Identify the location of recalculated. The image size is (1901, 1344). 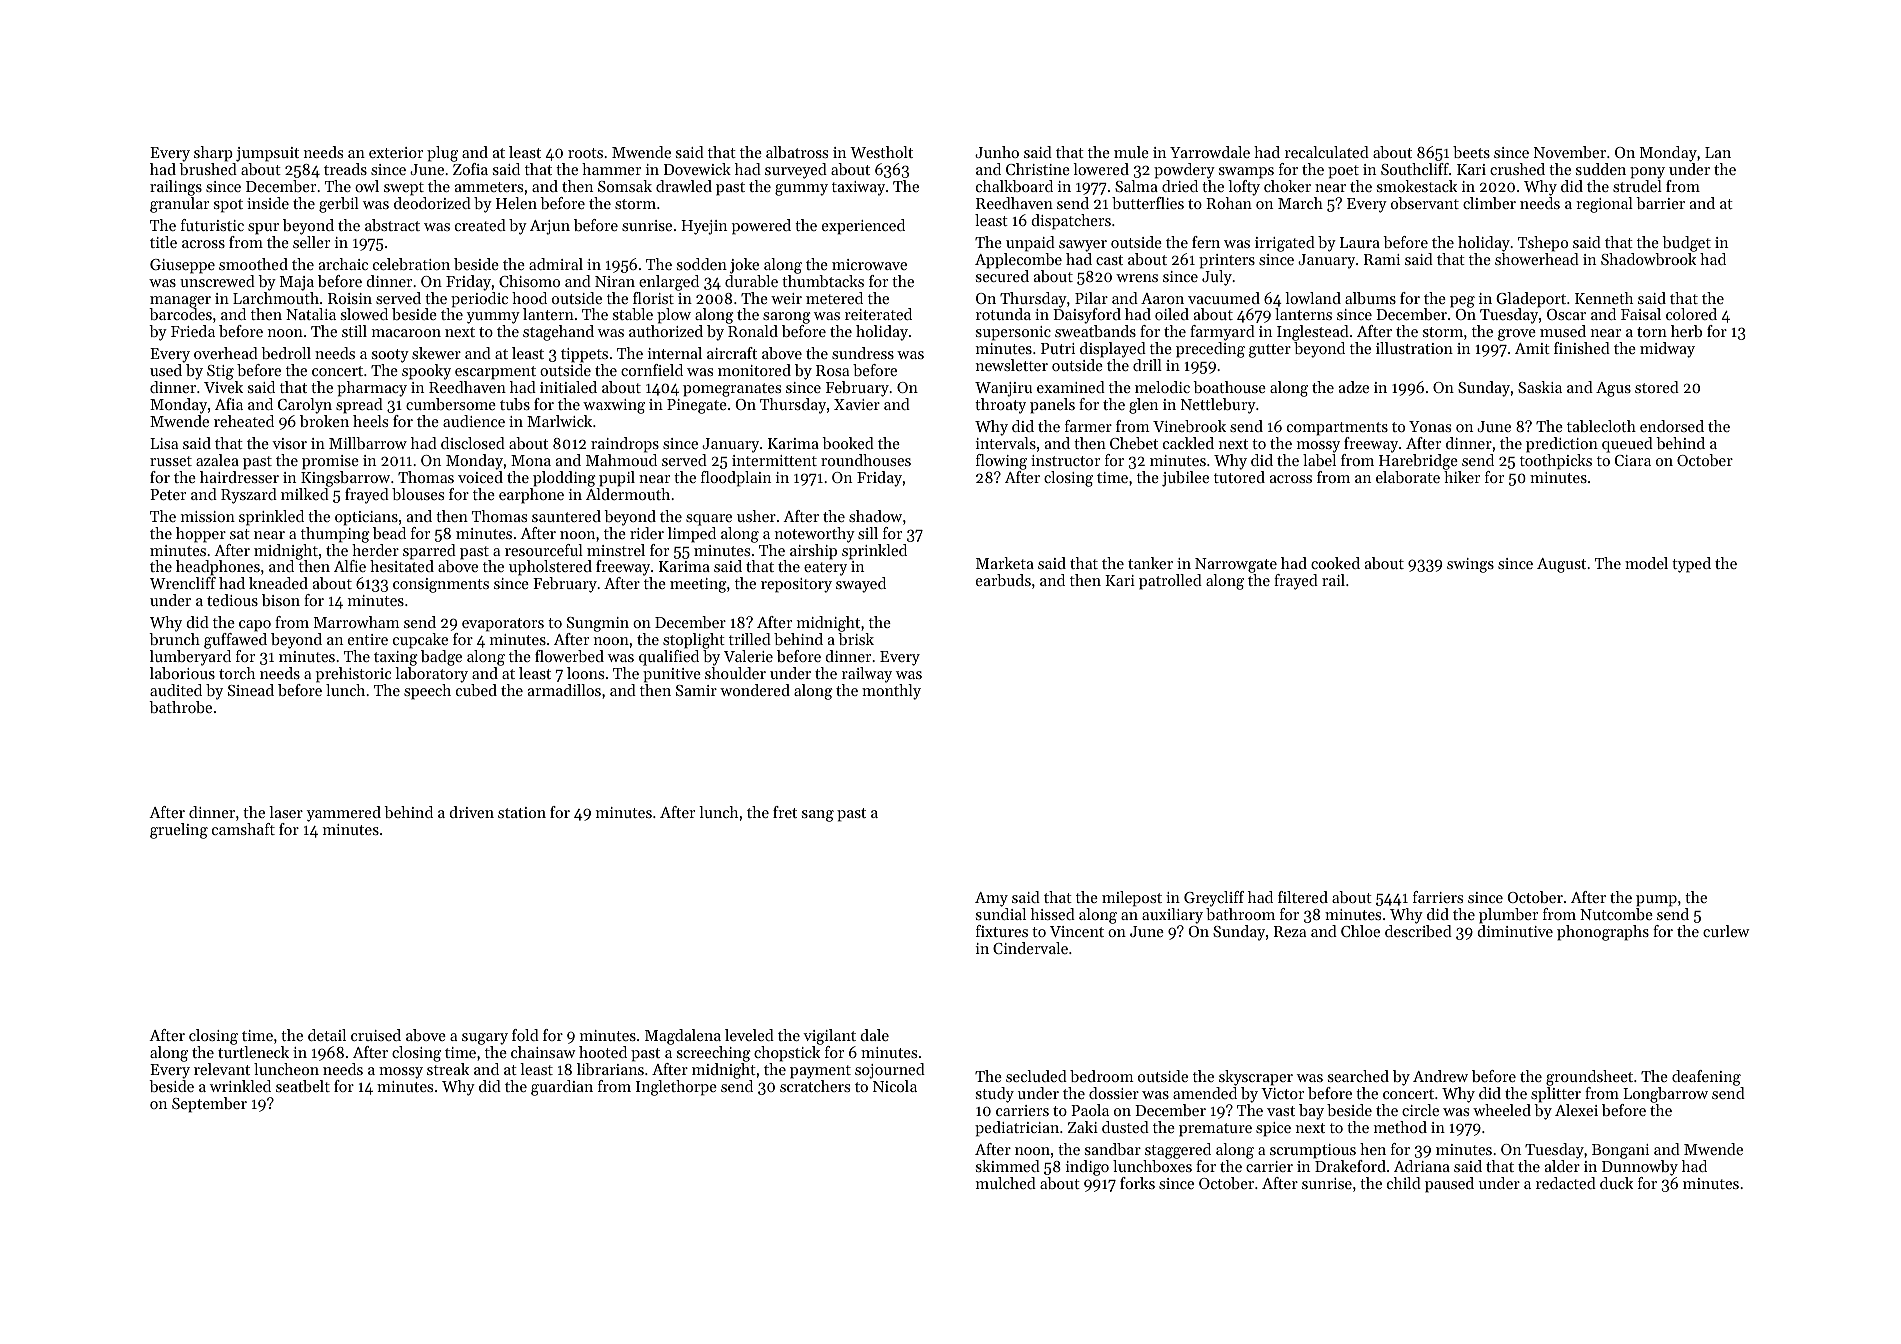
(1327, 152).
